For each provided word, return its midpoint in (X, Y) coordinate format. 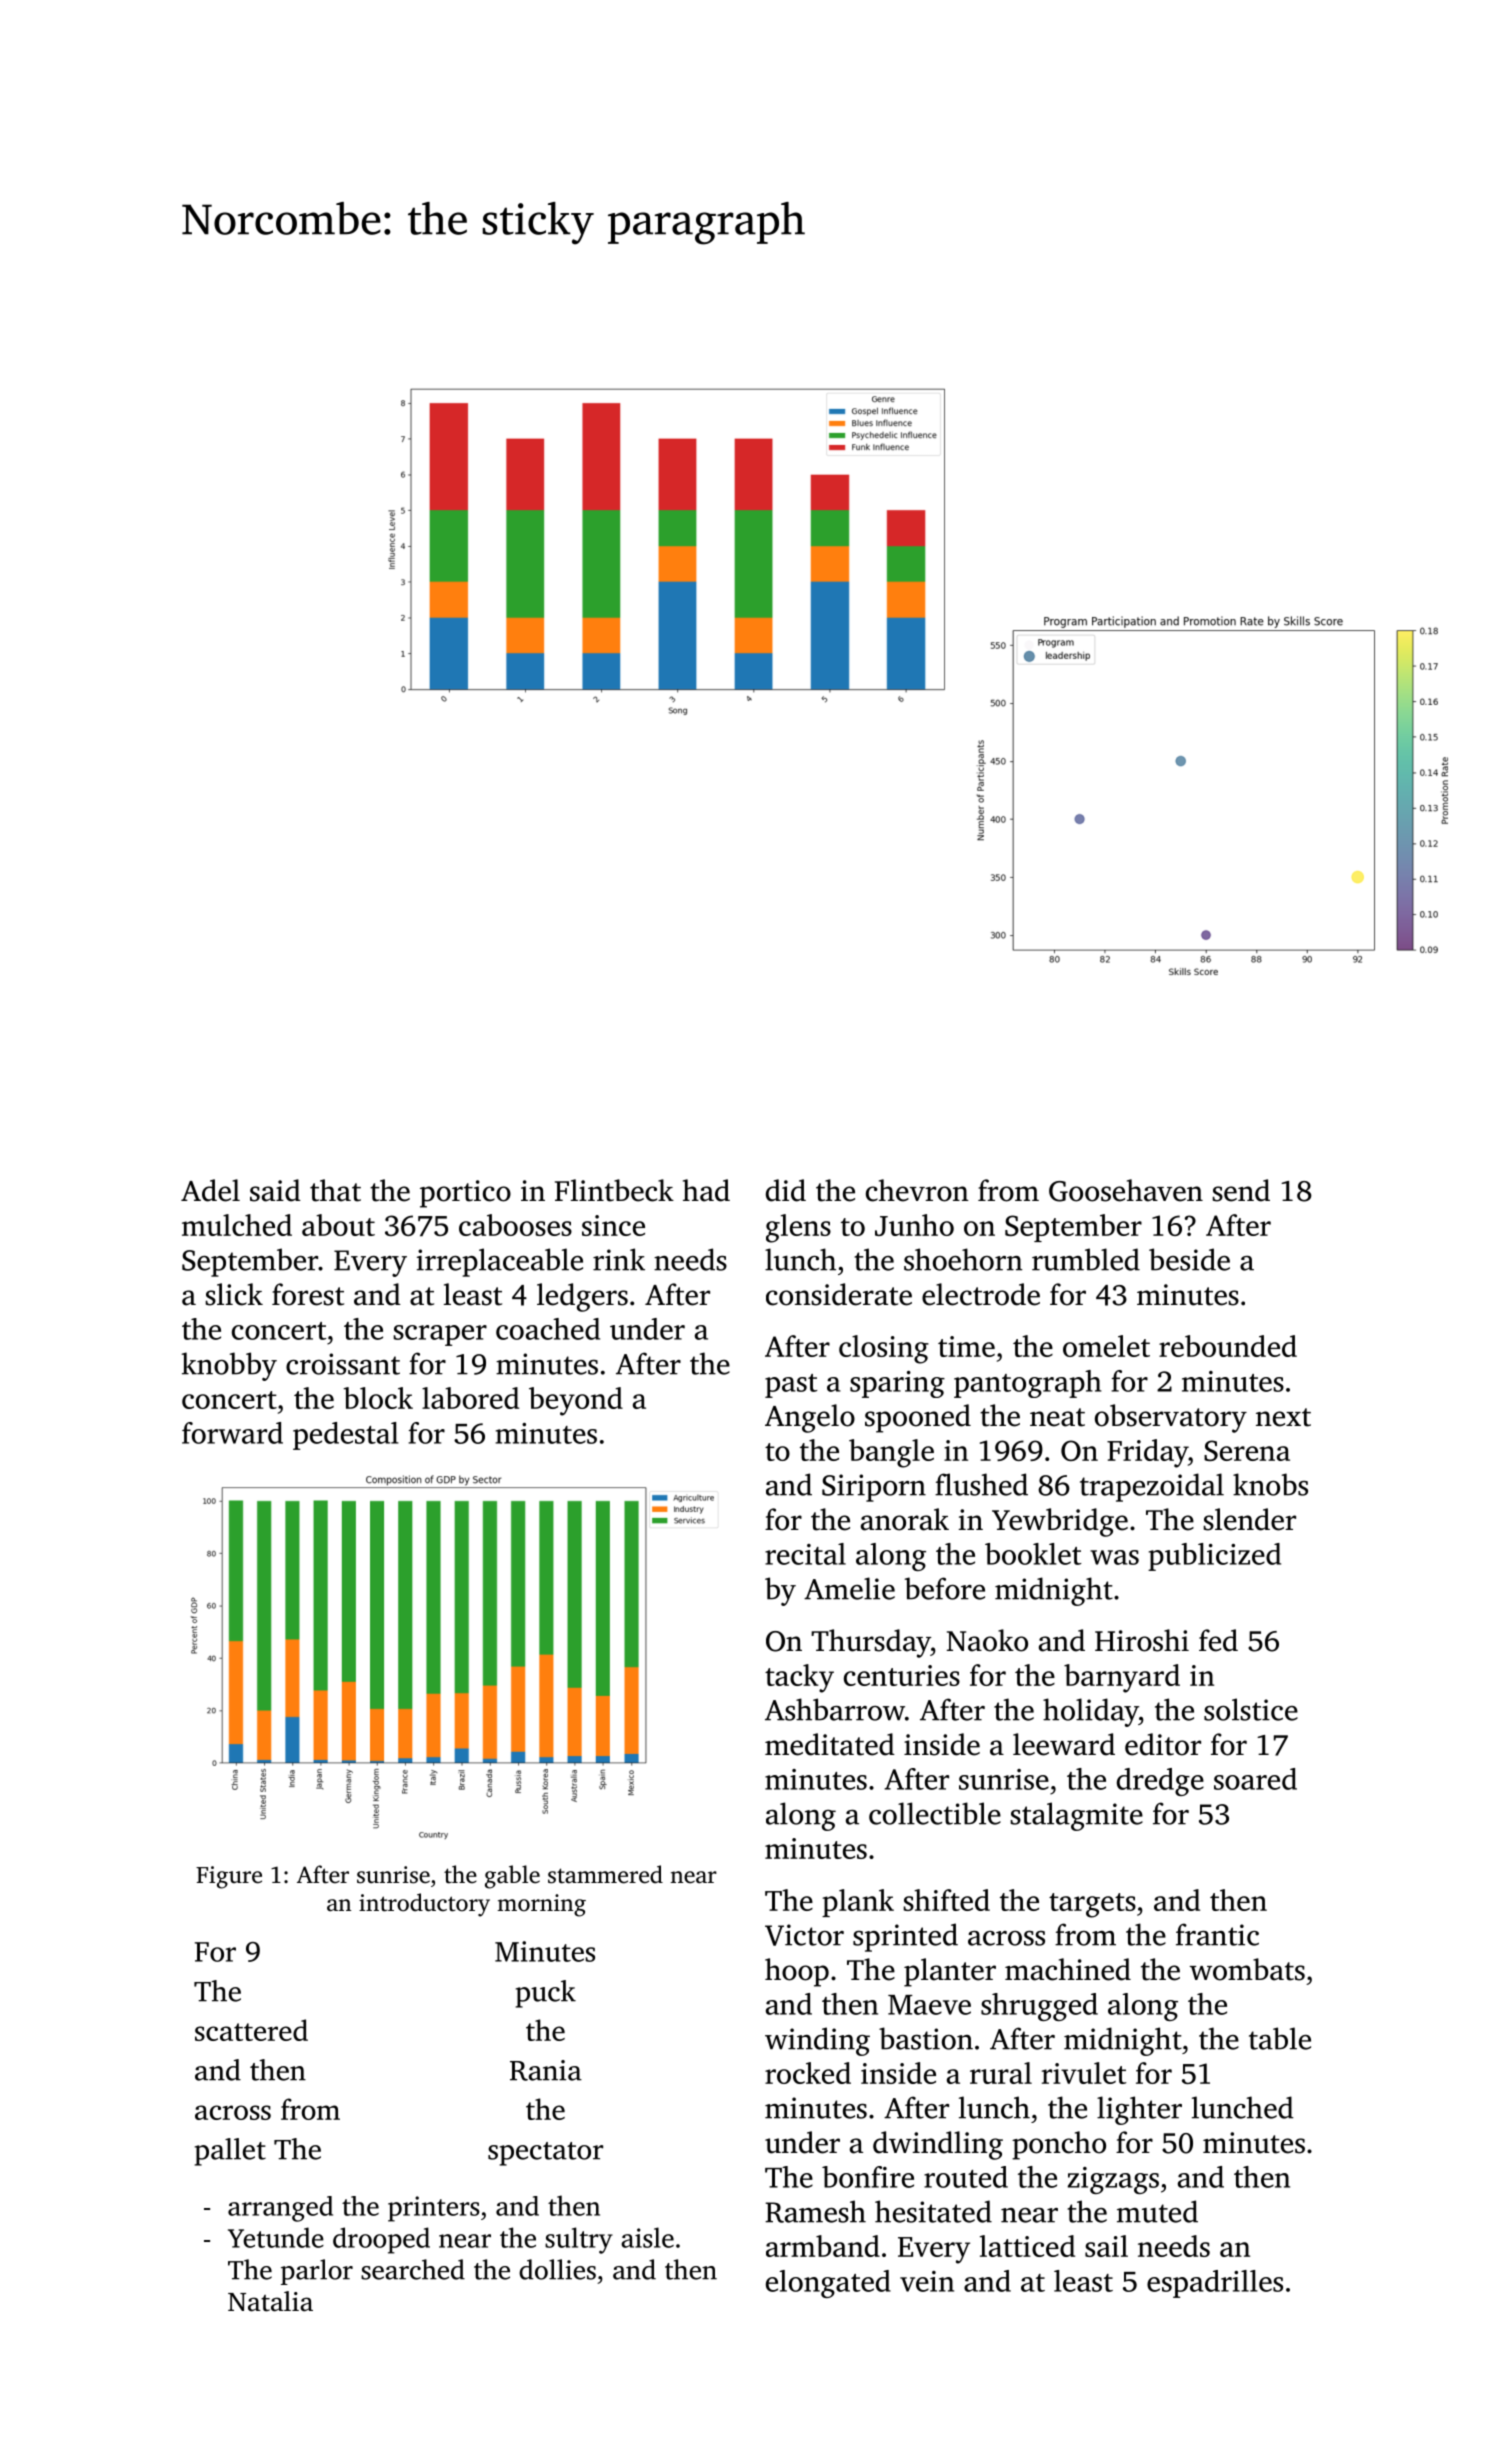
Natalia (270, 2301)
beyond (576, 1401)
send (1241, 1190)
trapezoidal (1152, 1487)
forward (232, 1433)
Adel (210, 1190)
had (706, 1190)
